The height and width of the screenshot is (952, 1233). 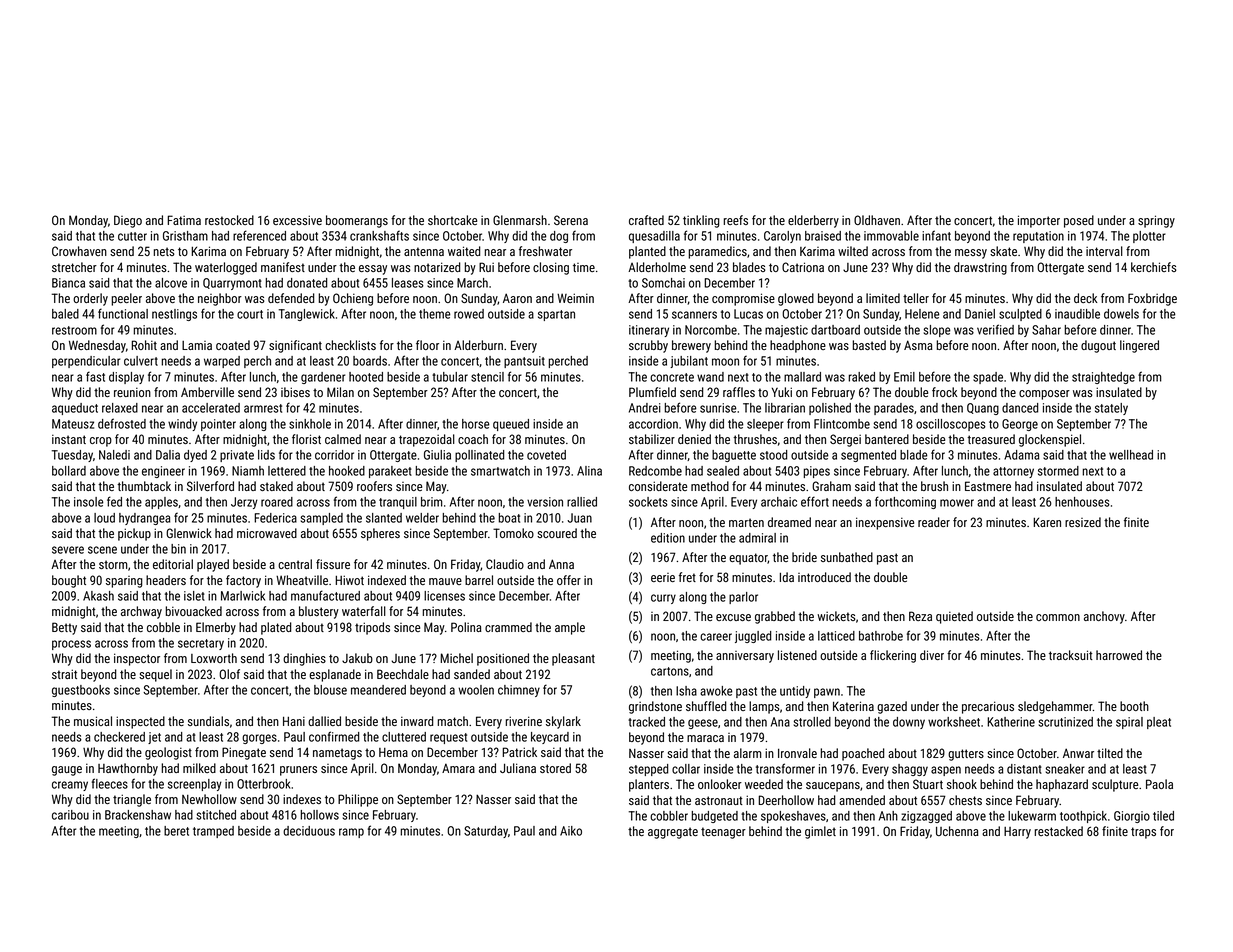 What do you see at coordinates (845, 440) in the screenshot?
I see `Sergei` at bounding box center [845, 440].
